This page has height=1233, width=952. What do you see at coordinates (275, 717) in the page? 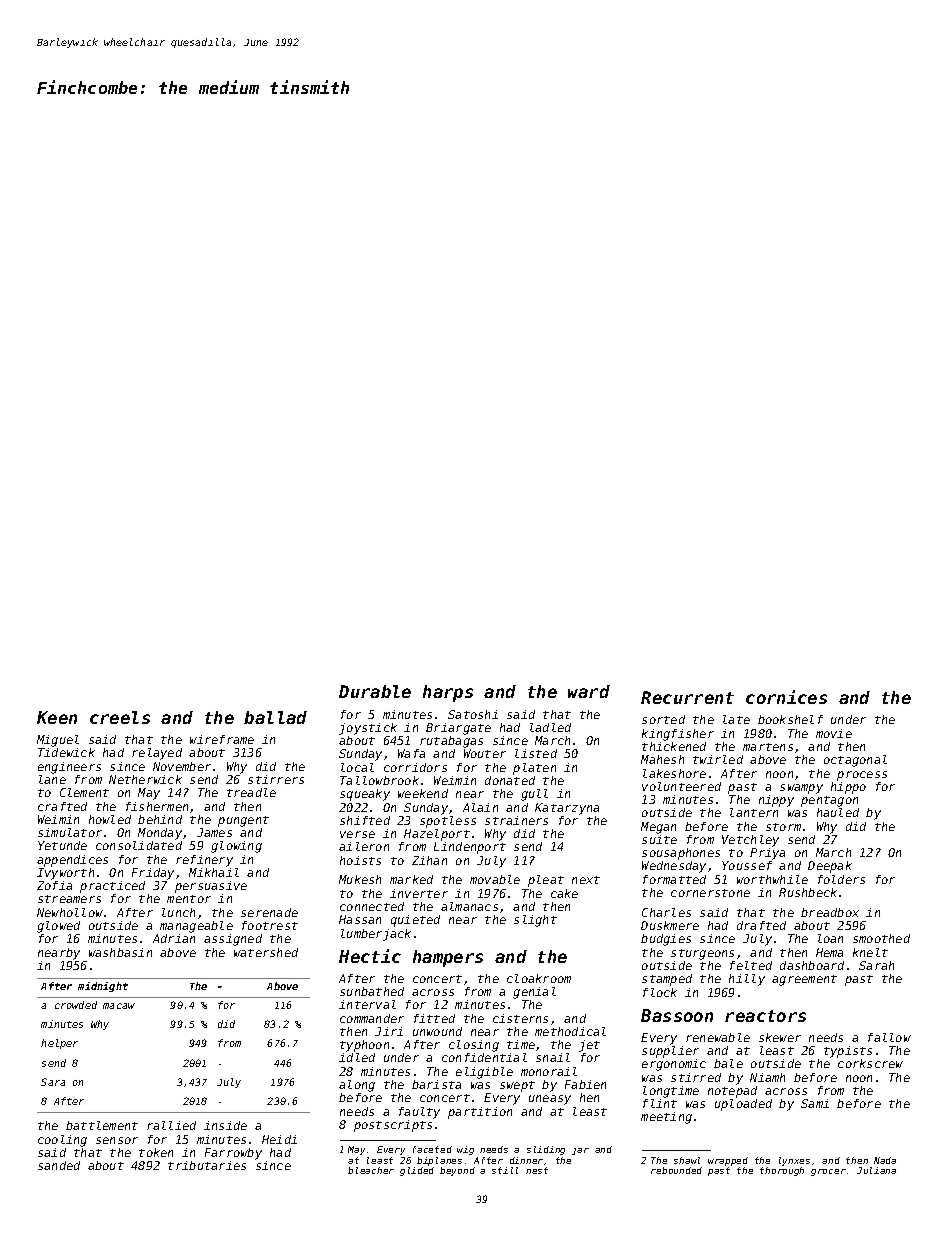
I see `ballad` at bounding box center [275, 717].
